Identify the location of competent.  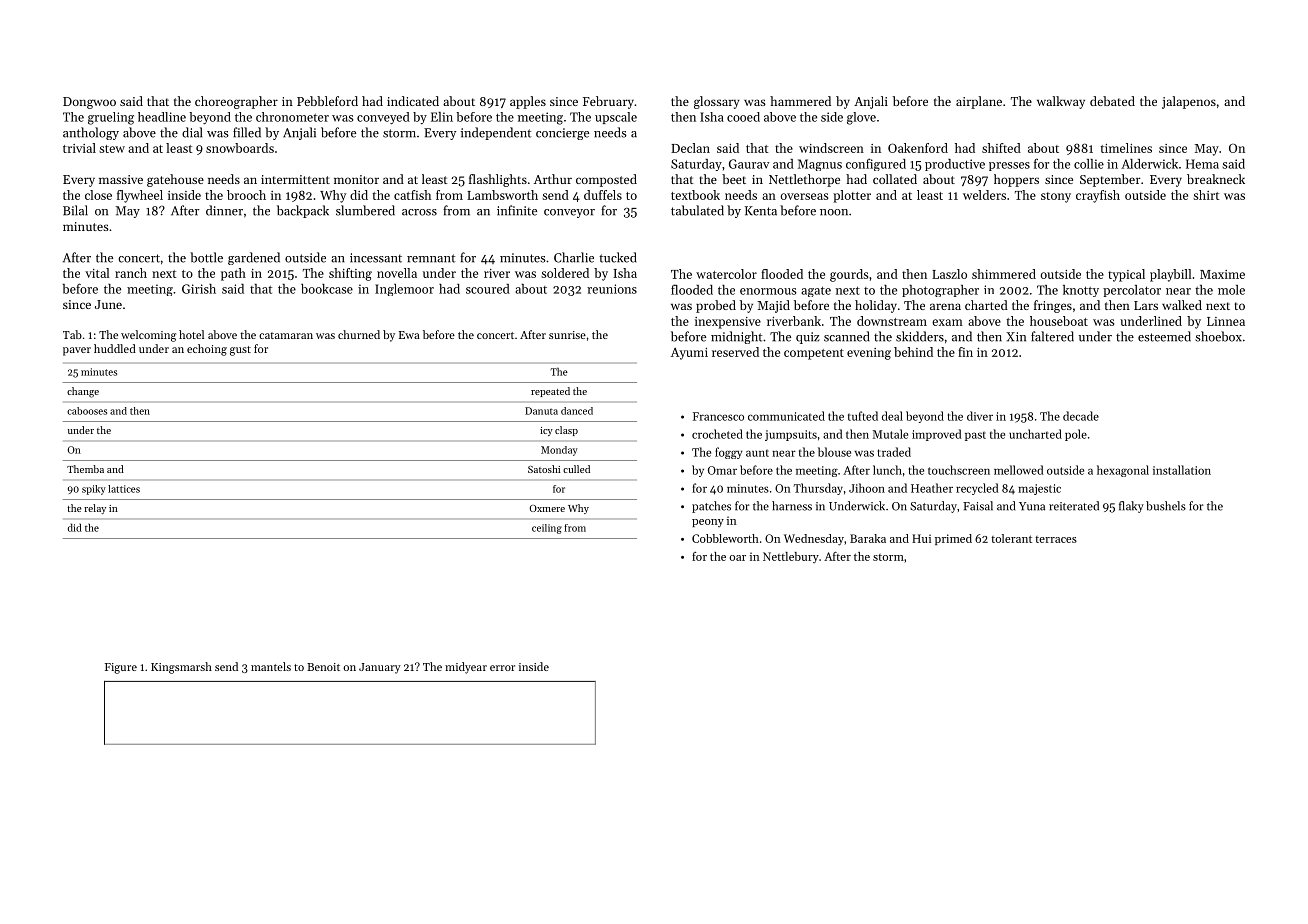
(814, 354).
